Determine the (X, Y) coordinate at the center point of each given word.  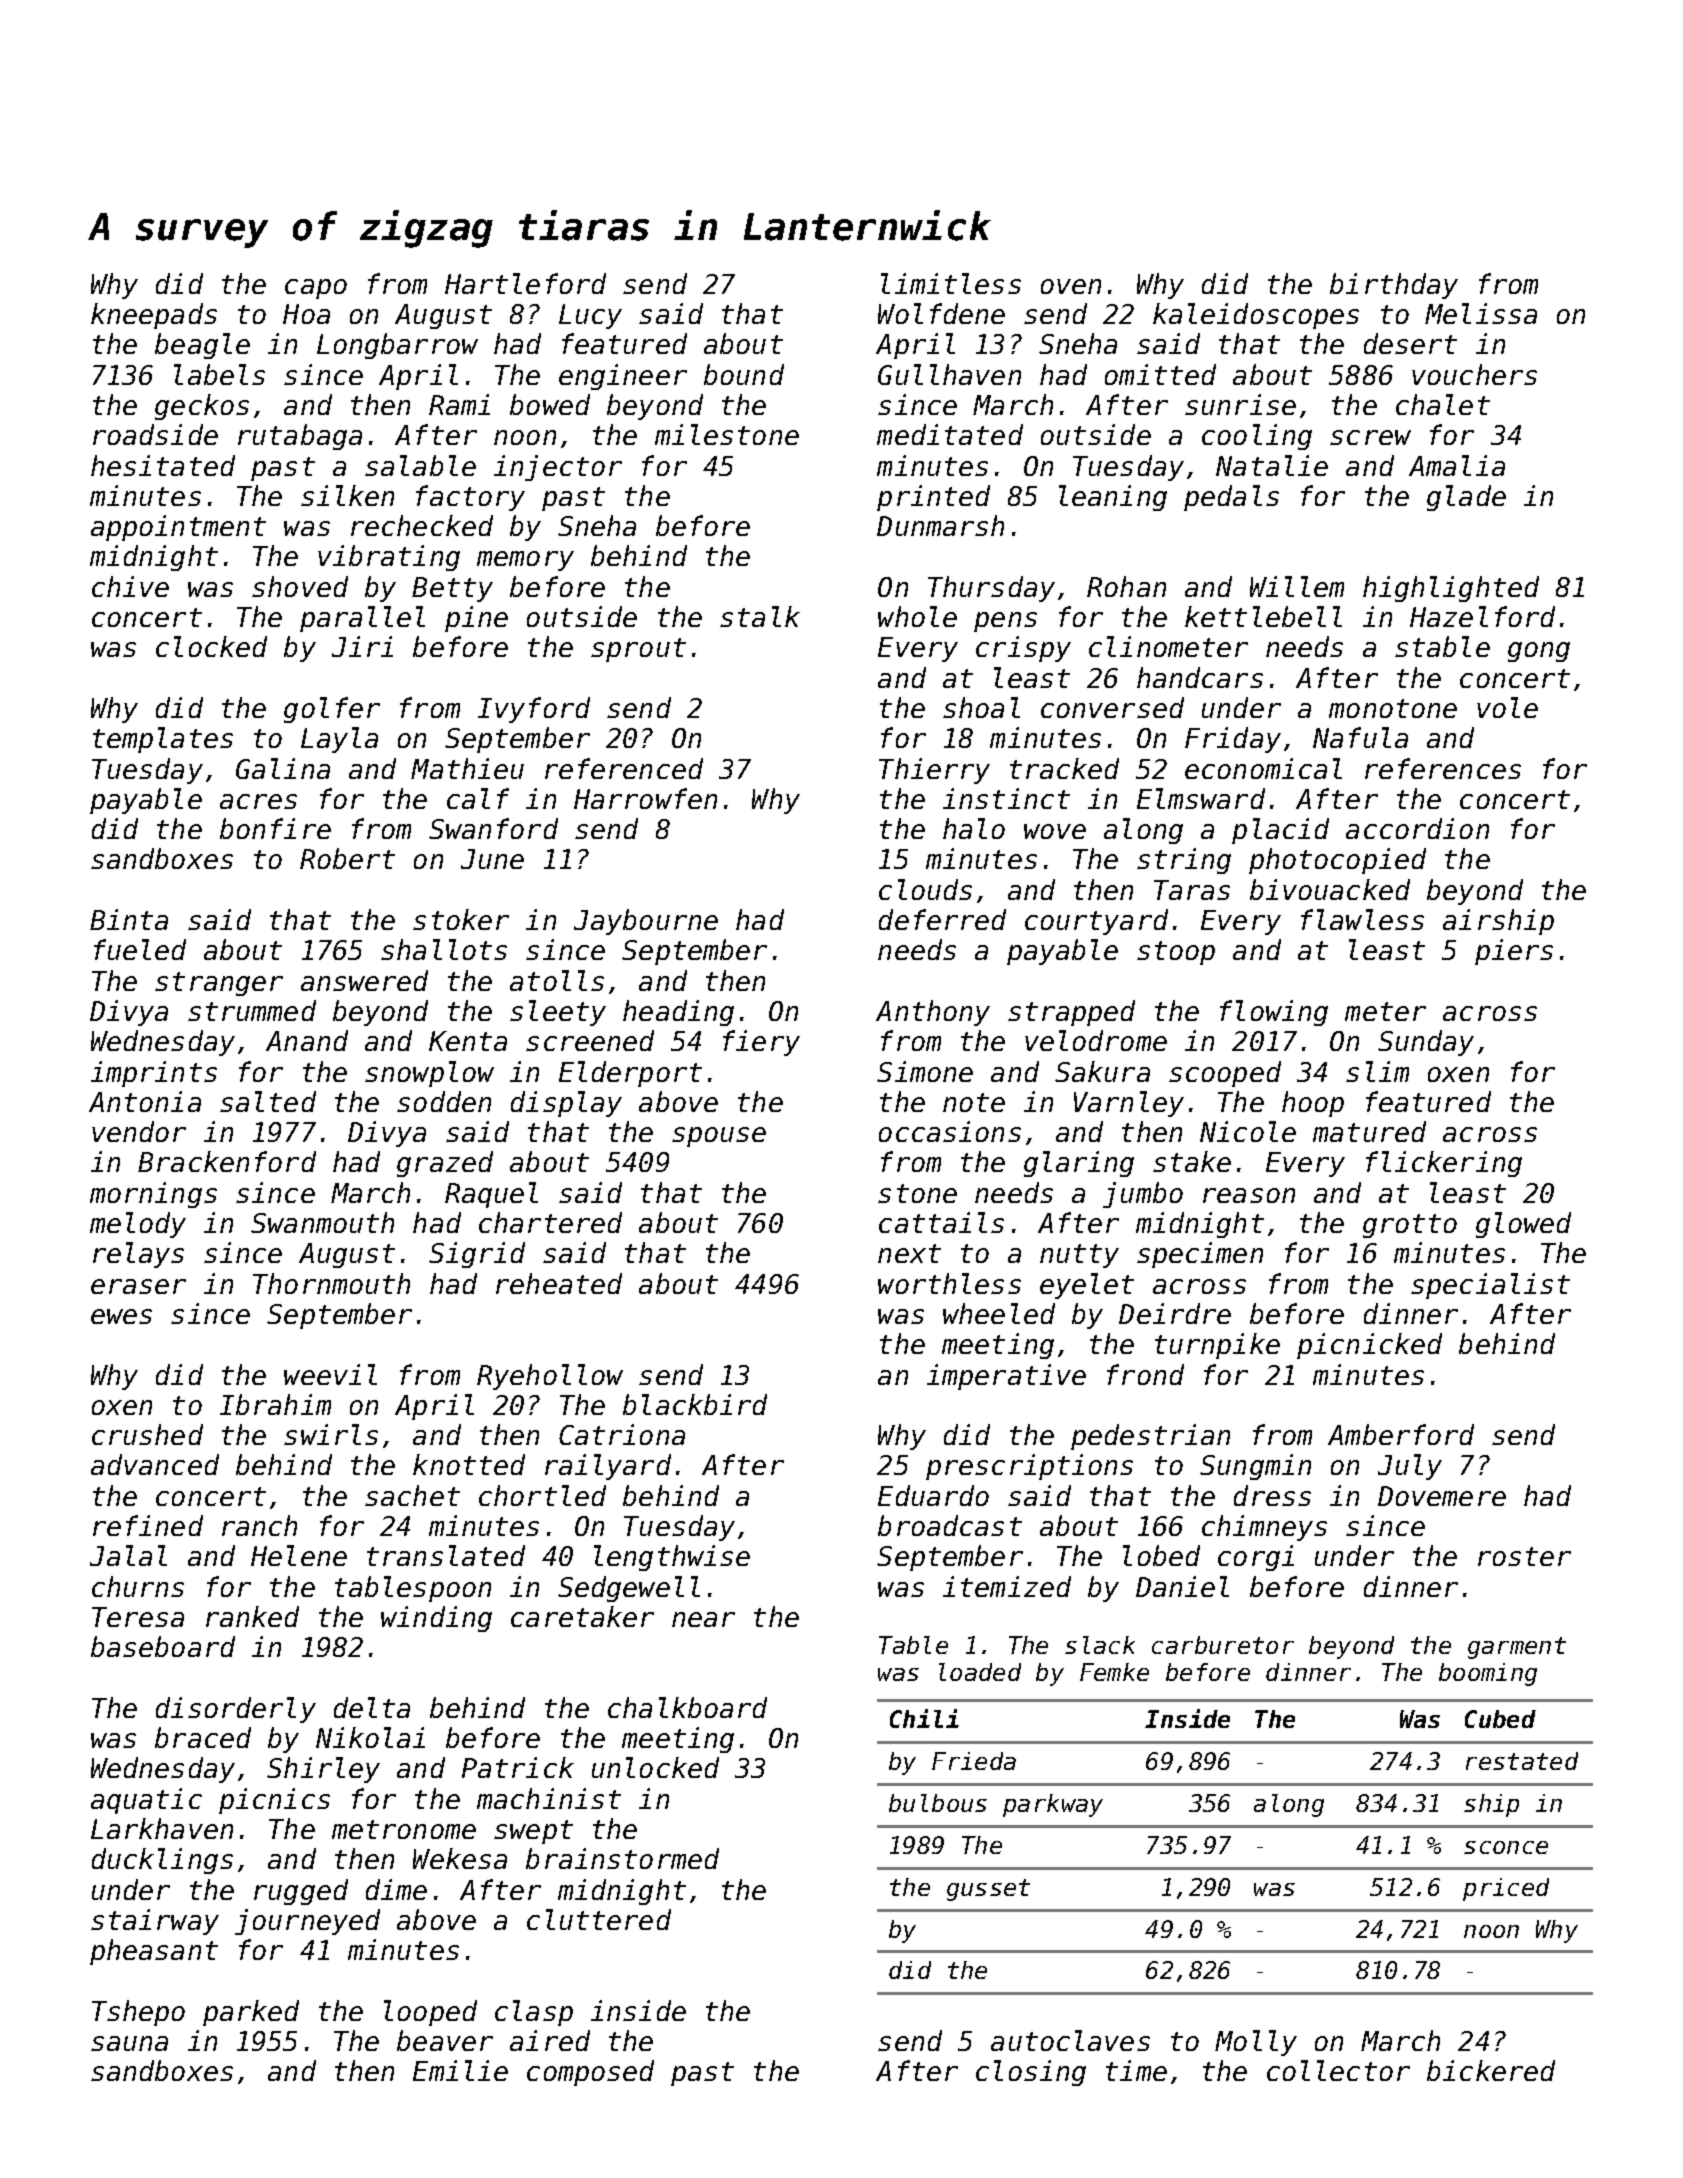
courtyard (1096, 922)
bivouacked (1330, 889)
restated (1522, 1761)
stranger (219, 984)
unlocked (655, 1767)
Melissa (1481, 313)
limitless (951, 283)
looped (430, 2013)
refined (148, 1525)
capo (316, 289)
